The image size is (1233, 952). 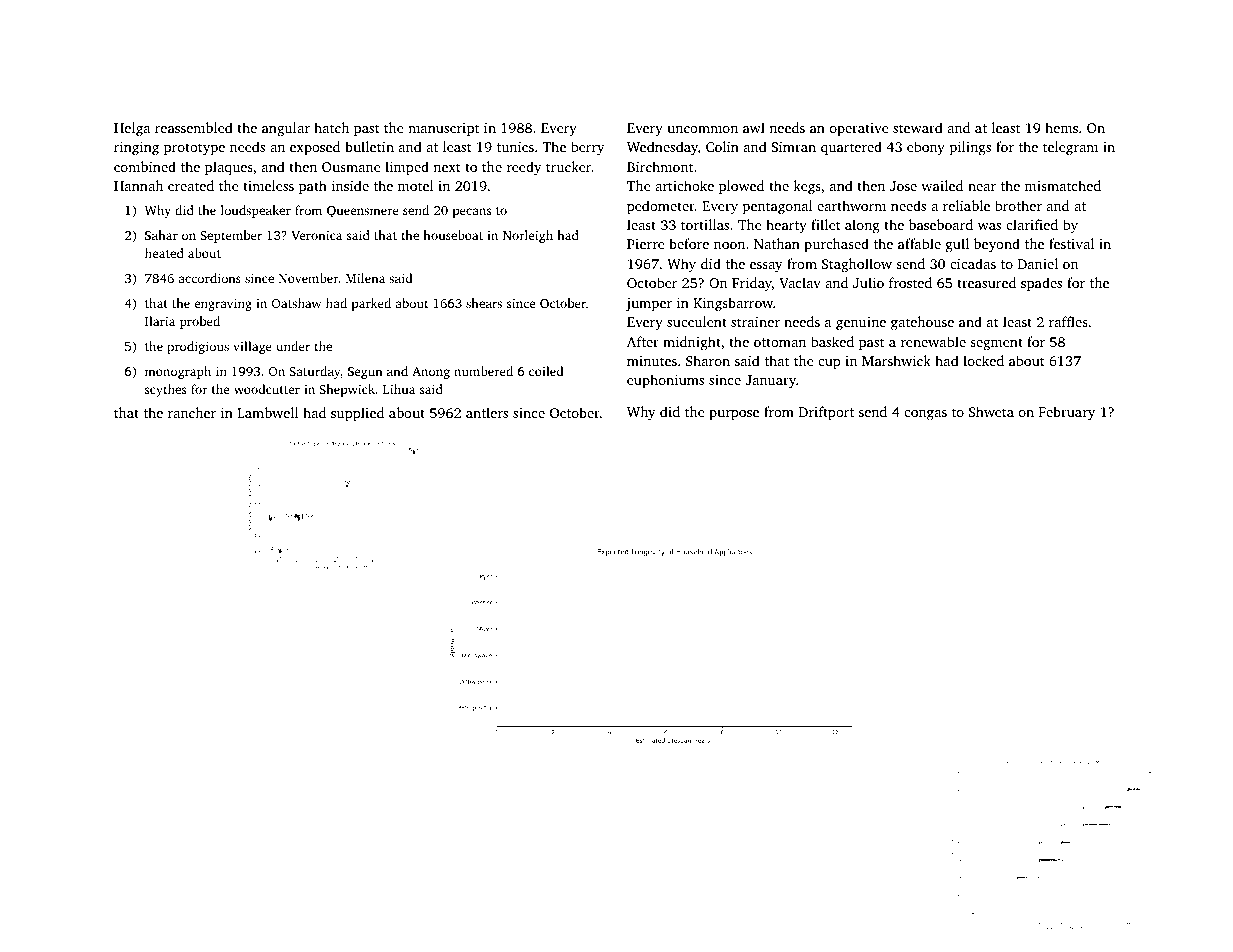 I want to click on steward, so click(x=918, y=127).
